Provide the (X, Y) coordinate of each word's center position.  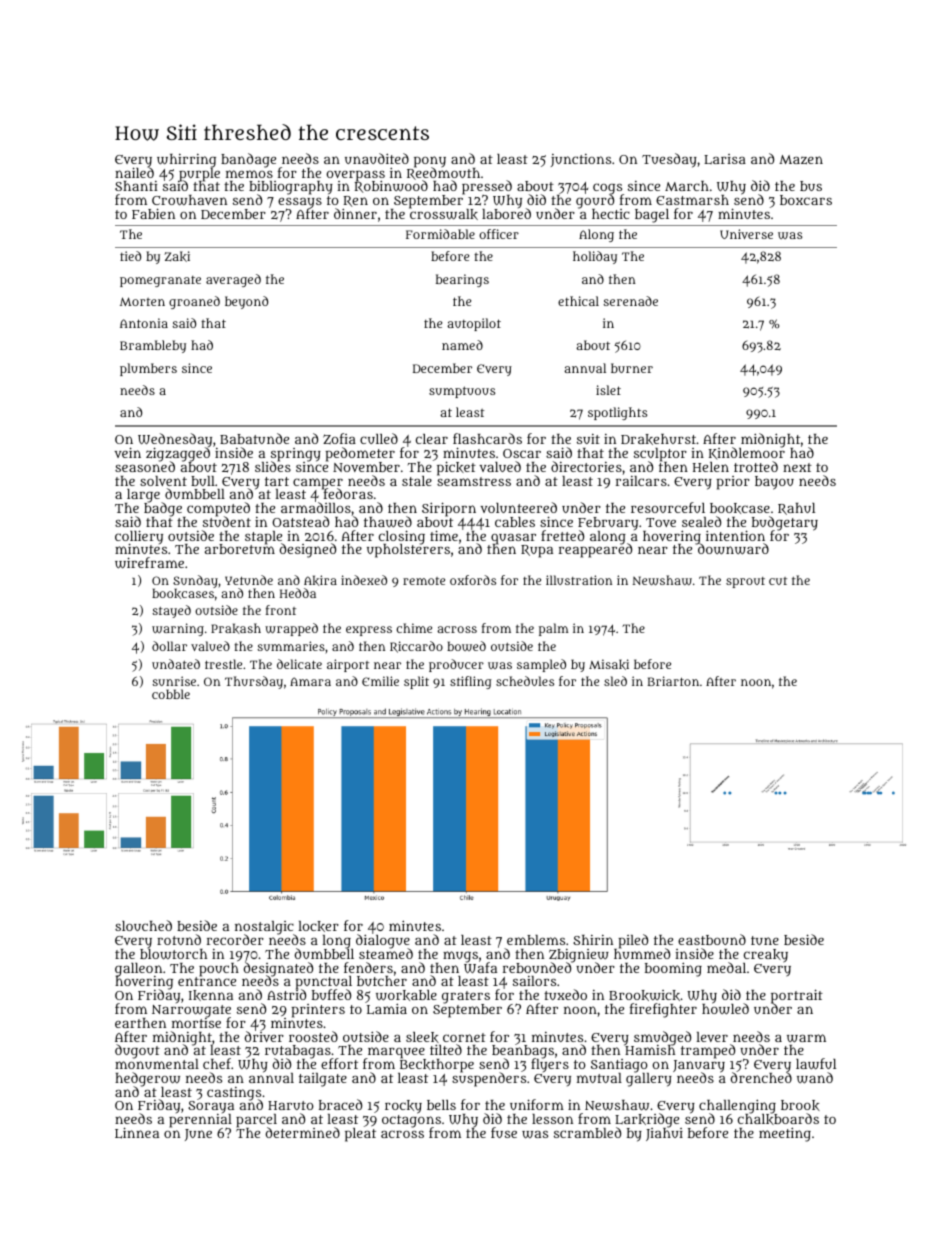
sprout (745, 582)
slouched (143, 925)
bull (203, 481)
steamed (386, 954)
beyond (246, 302)
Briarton (673, 681)
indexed (364, 580)
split (416, 682)
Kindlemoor (747, 454)
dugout (137, 1051)
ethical (578, 301)
